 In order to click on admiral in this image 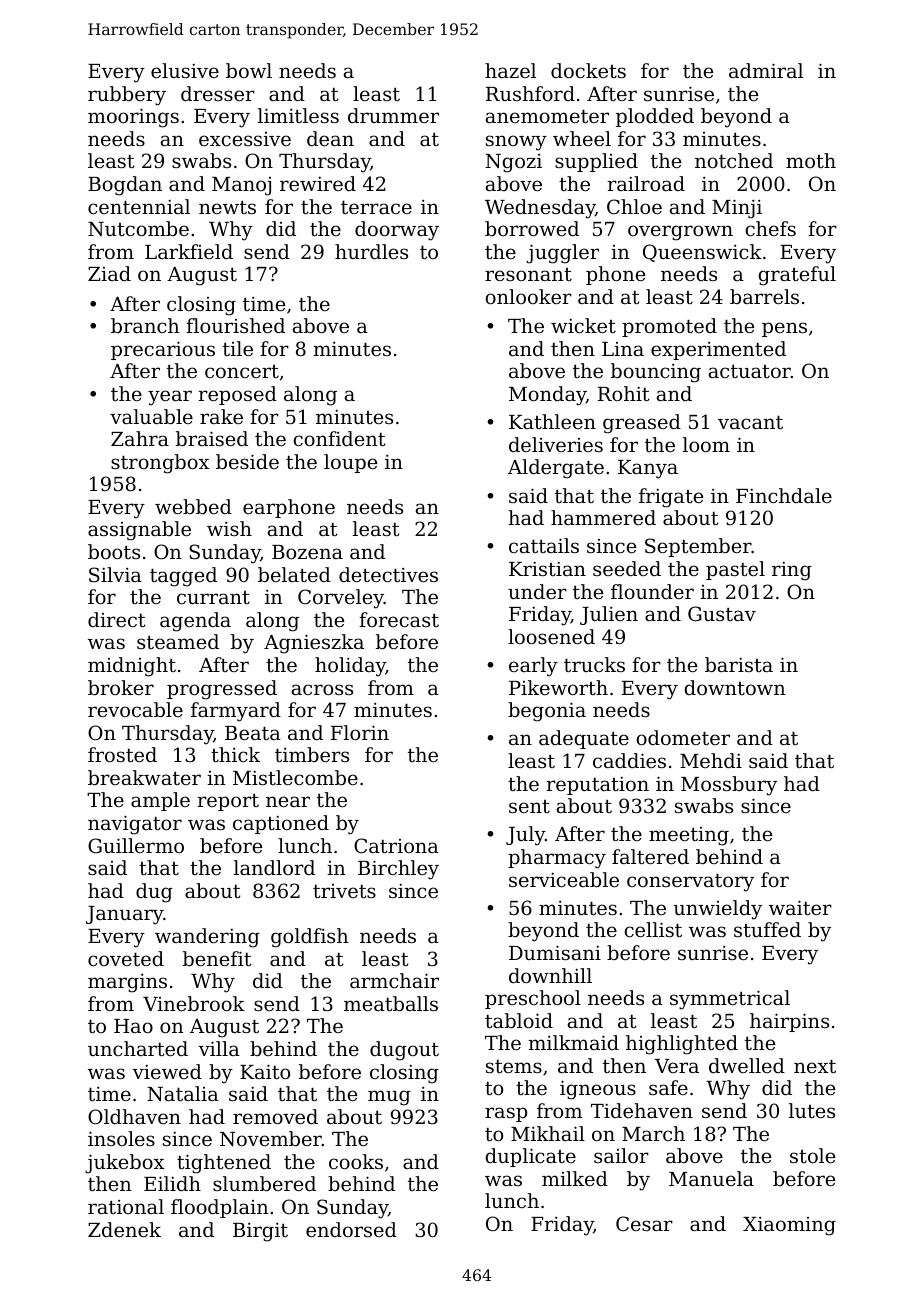, I will do `click(766, 70)`.
